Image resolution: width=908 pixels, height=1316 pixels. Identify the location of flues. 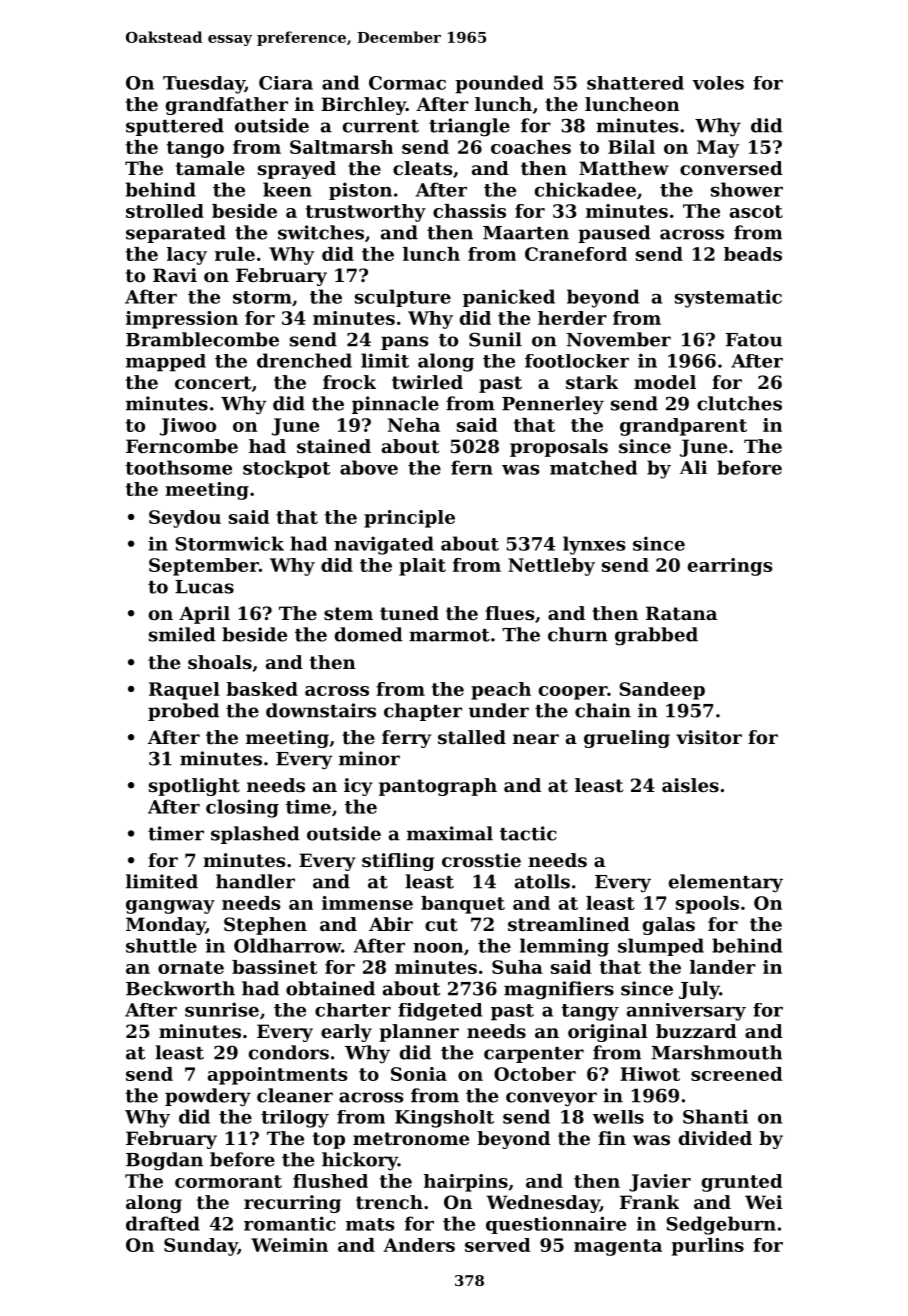
(509, 613).
